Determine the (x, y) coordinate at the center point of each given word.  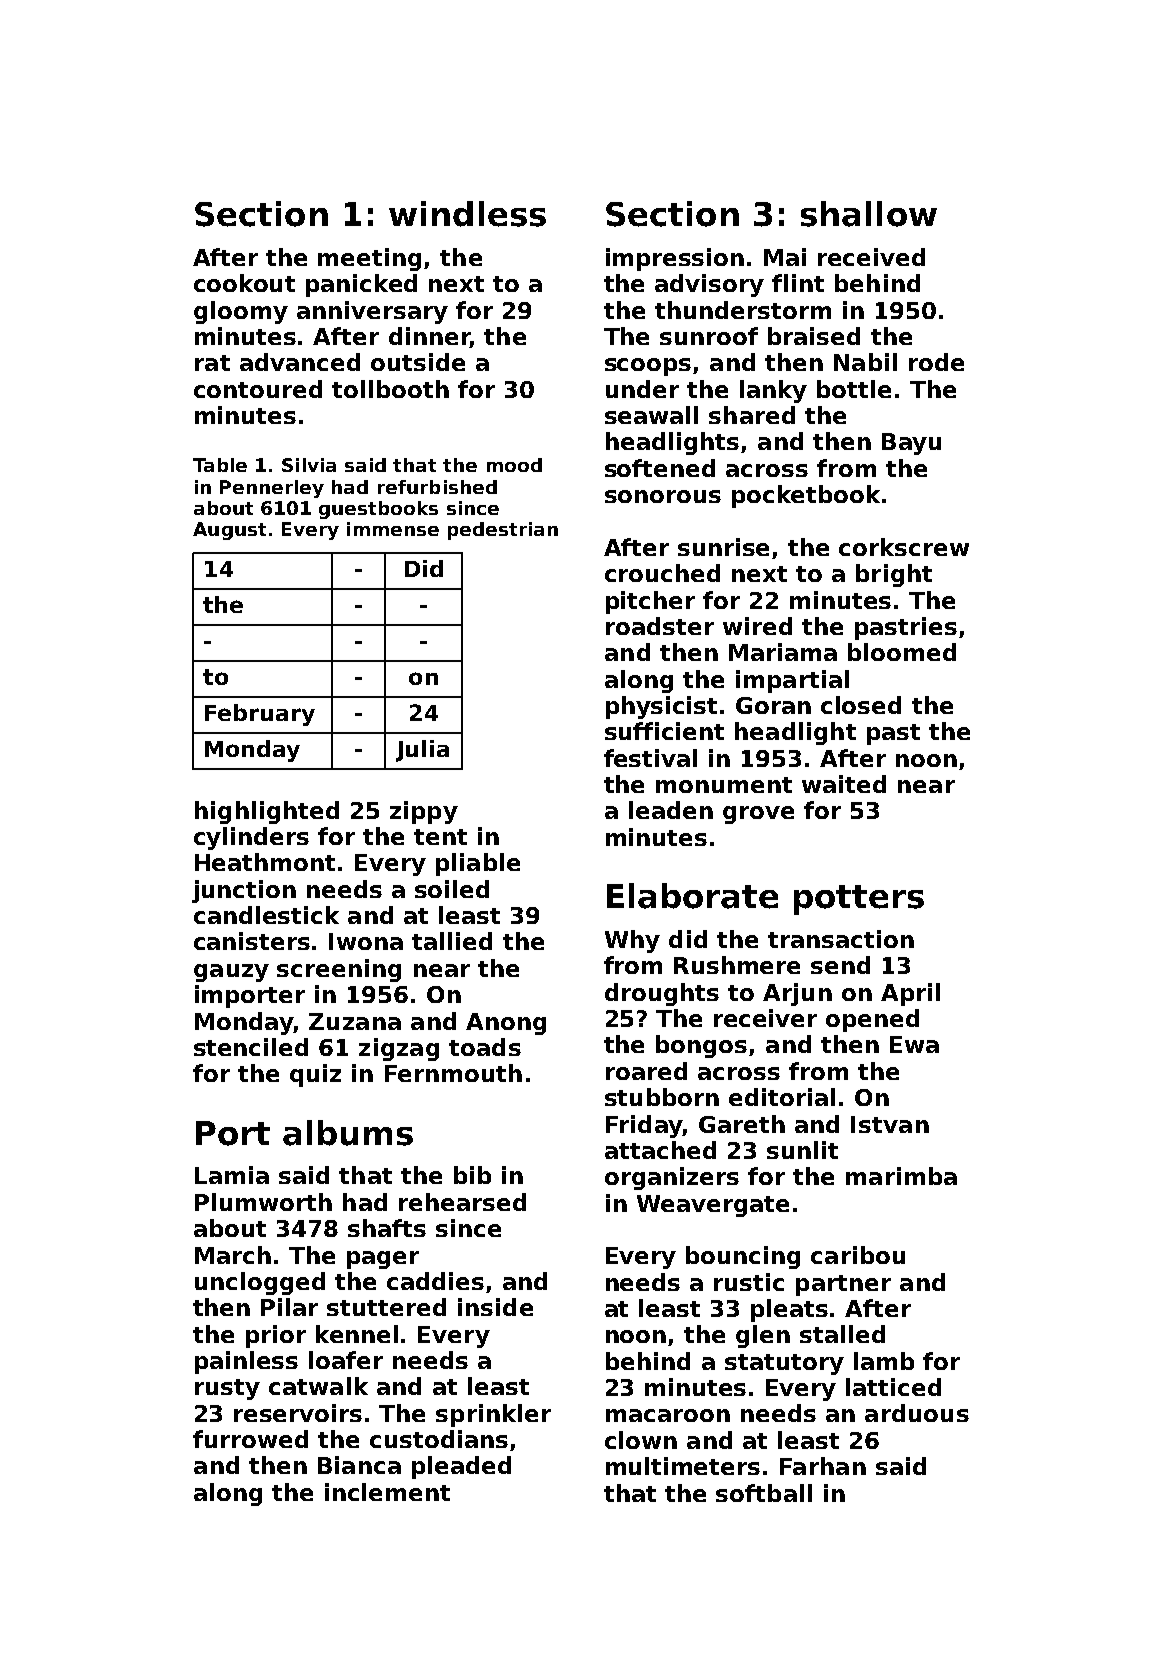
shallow (869, 214)
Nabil (865, 362)
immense (393, 529)
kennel (357, 1334)
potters (859, 900)
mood (514, 465)
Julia (422, 751)
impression (675, 259)
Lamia (232, 1175)
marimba (901, 1176)
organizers (672, 1178)
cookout (244, 283)
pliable (478, 864)
